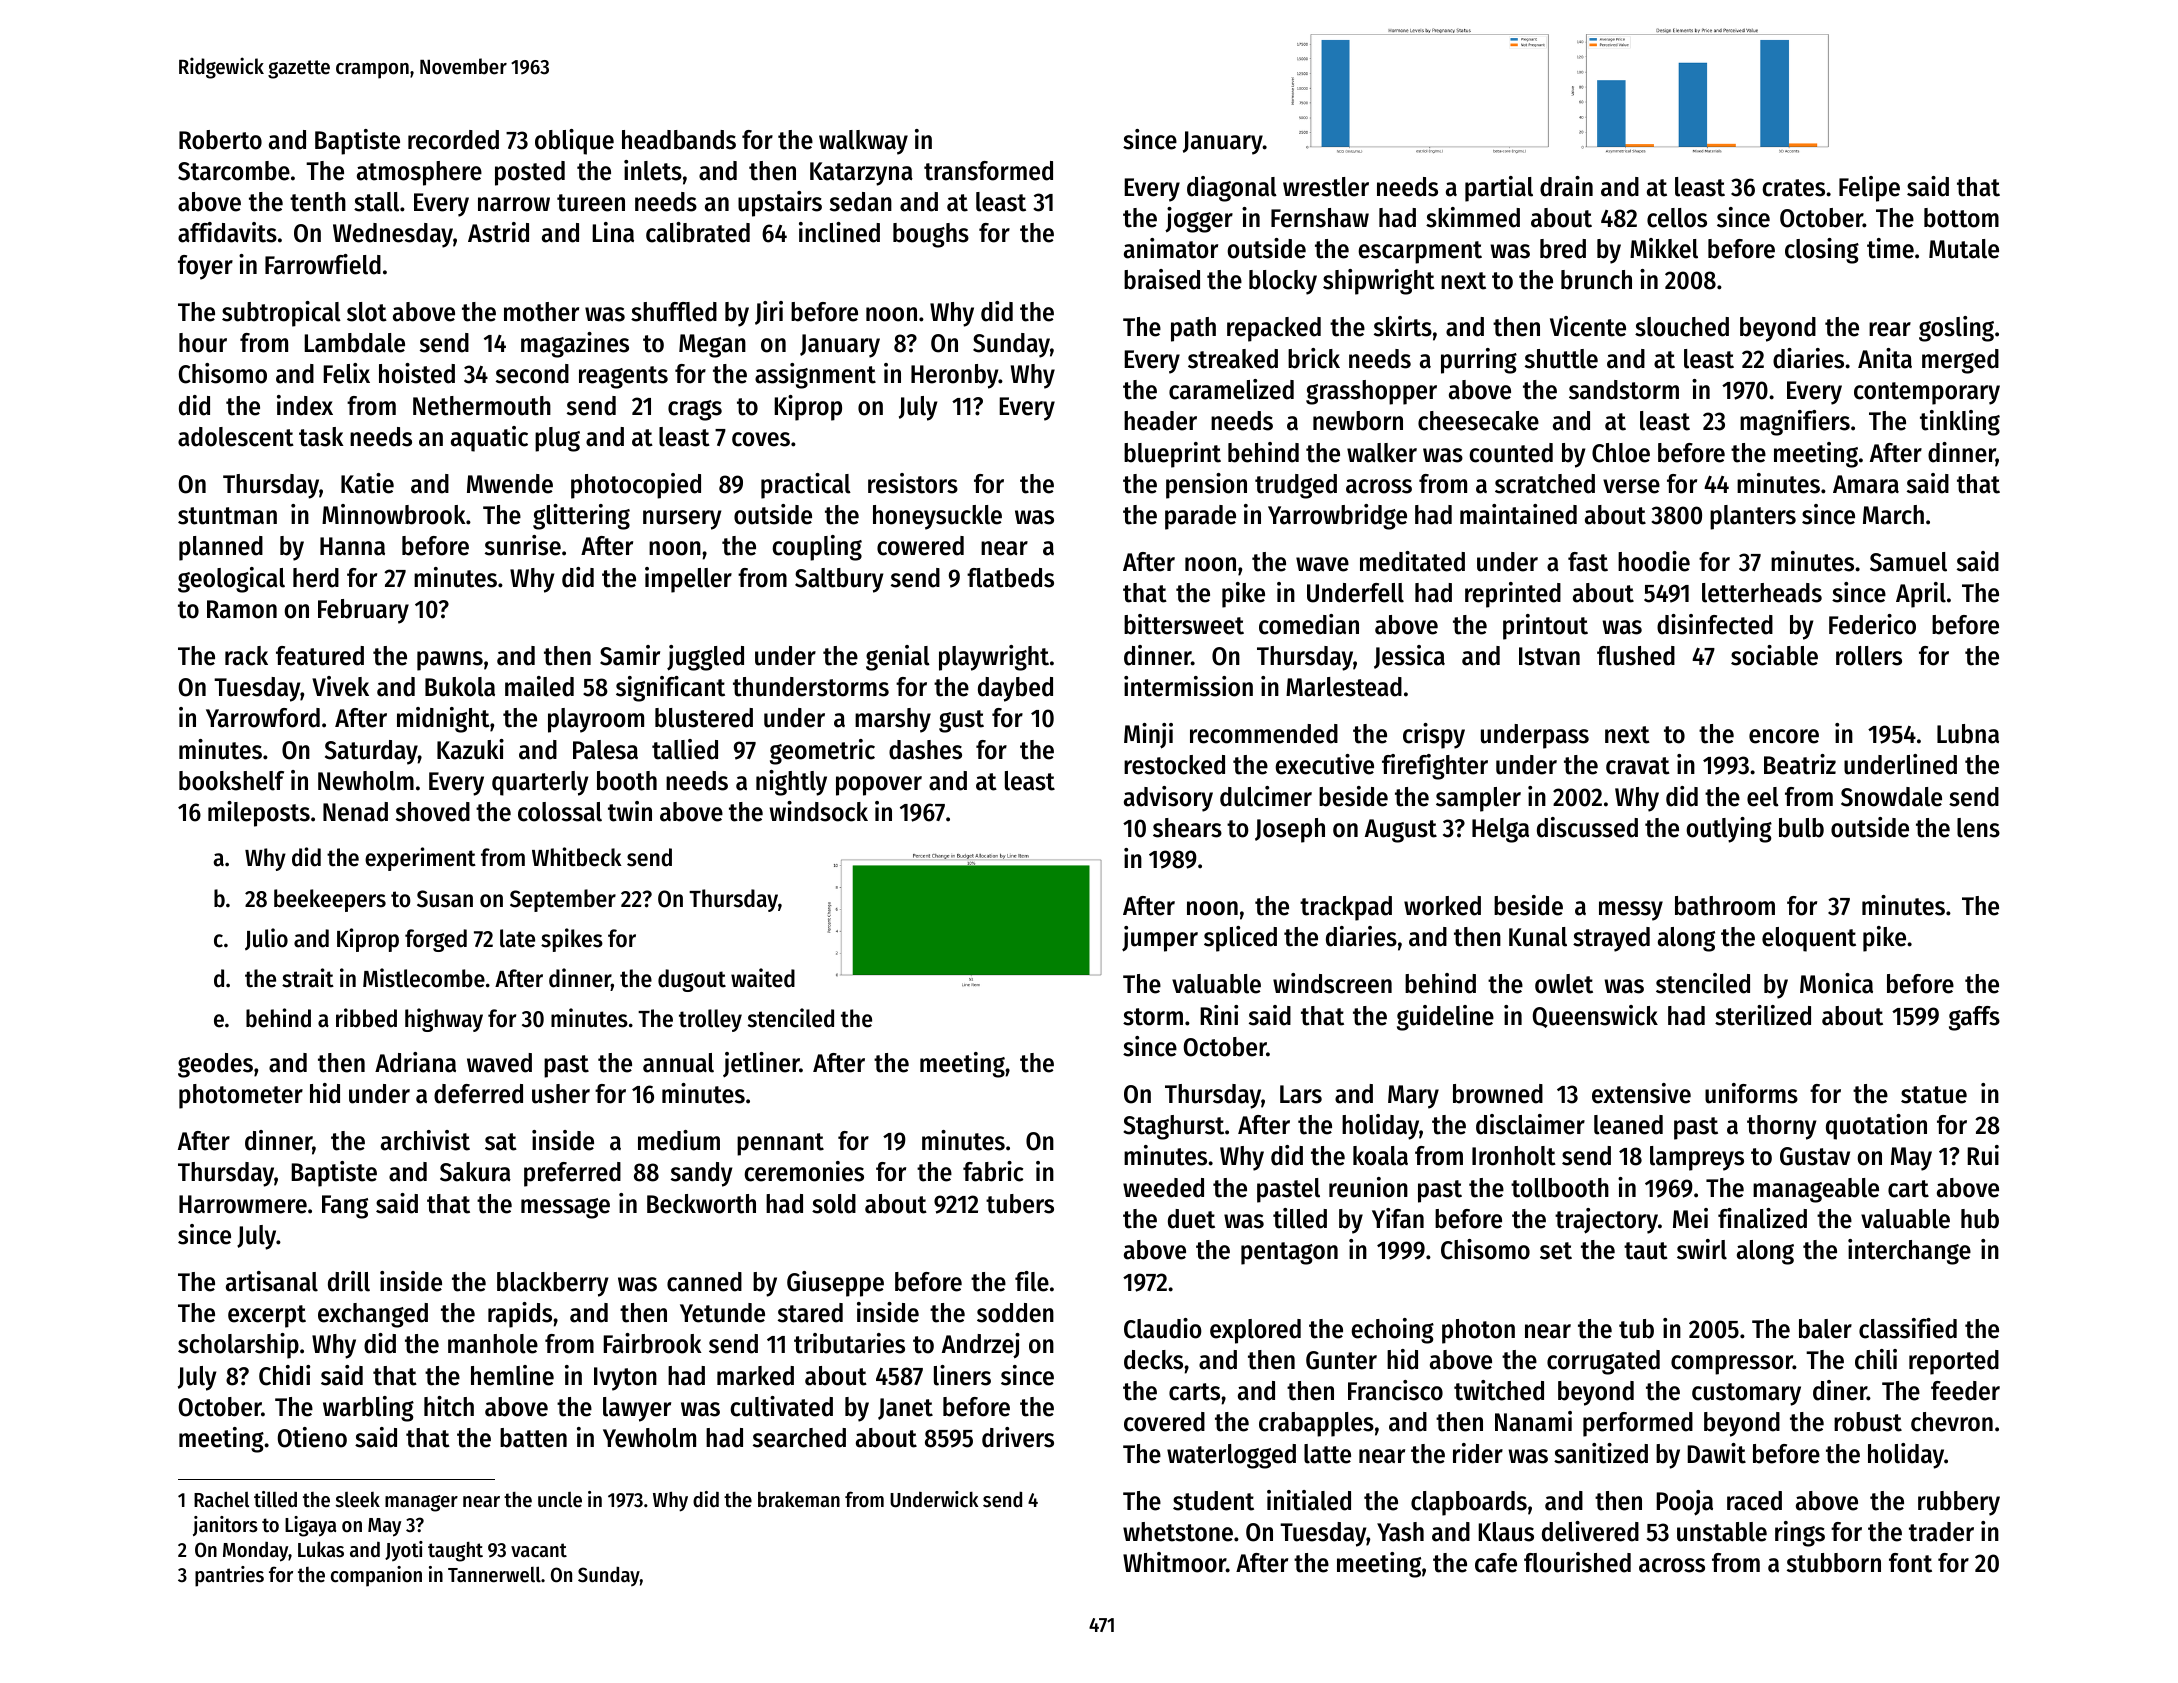 The height and width of the screenshot is (1683, 2178). What do you see at coordinates (312, 1437) in the screenshot?
I see `Otieno` at bounding box center [312, 1437].
